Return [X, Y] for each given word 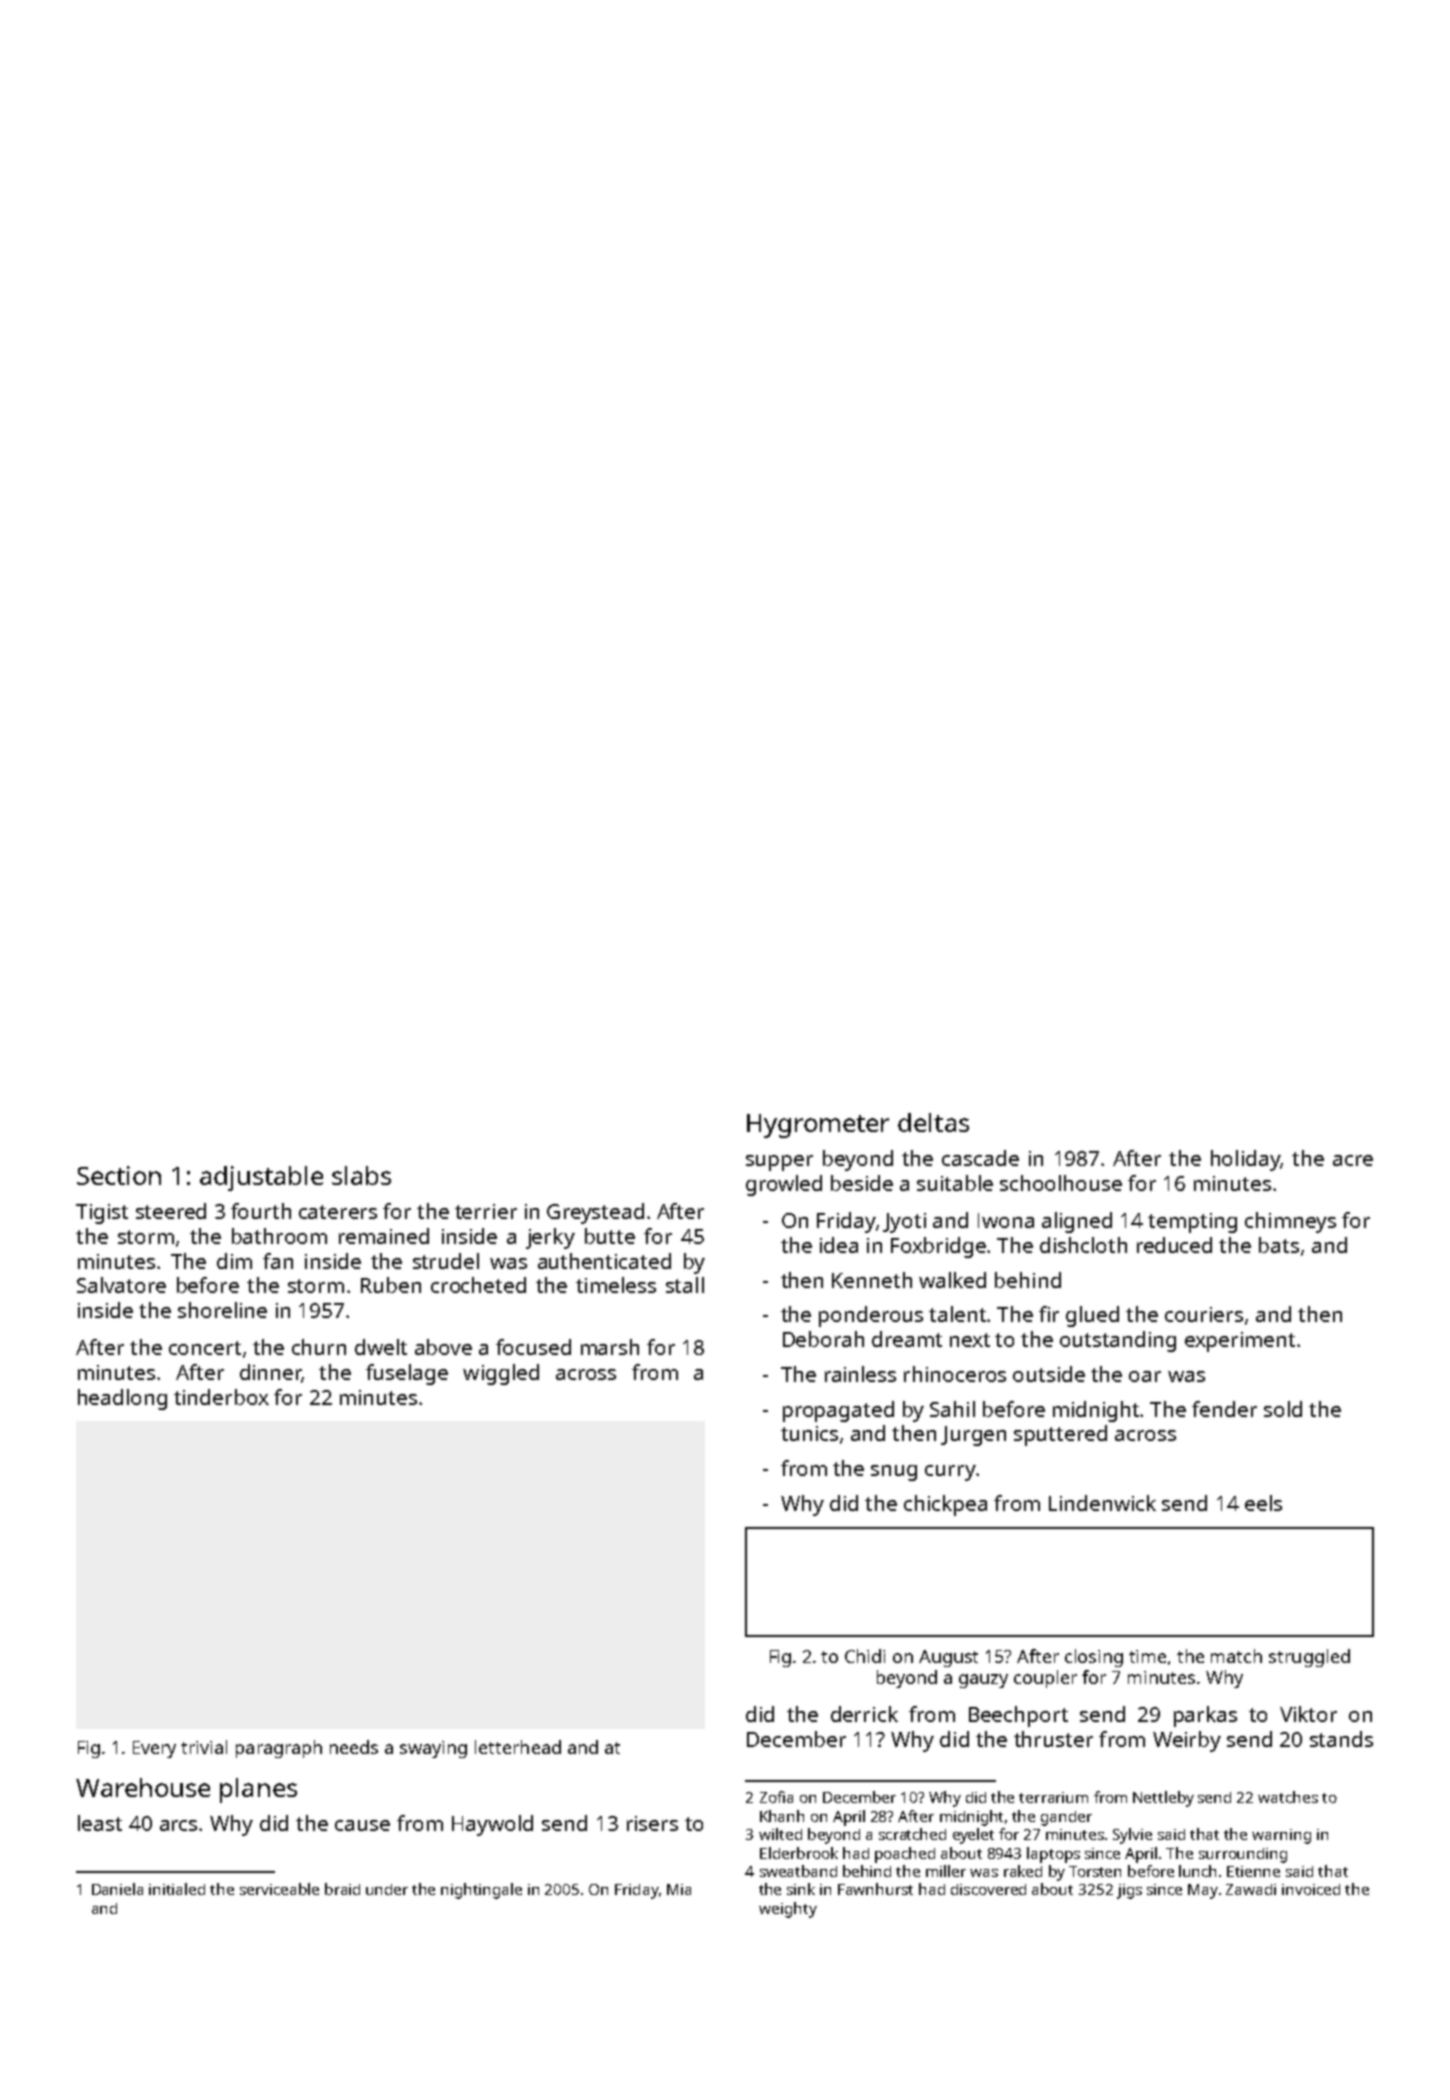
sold [1283, 1409]
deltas [933, 1122]
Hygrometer [818, 1126]
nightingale [481, 1891]
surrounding [1243, 1855]
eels [1263, 1503]
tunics [809, 1433]
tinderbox [221, 1397]
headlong [122, 1399]
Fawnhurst [875, 1889]
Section [119, 1175]
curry [950, 1473]
